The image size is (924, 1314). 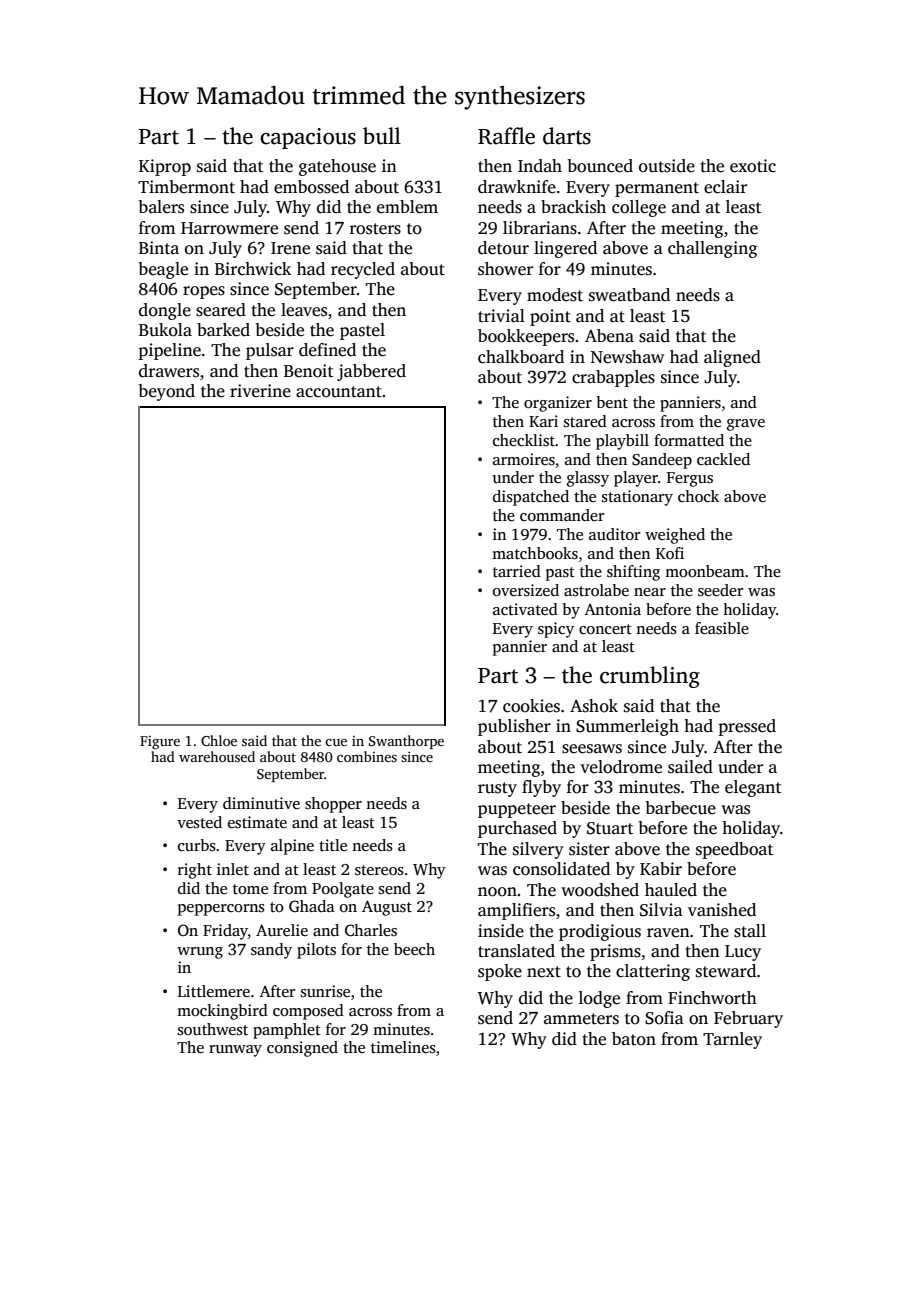 What do you see at coordinates (312, 906) in the screenshot?
I see `Ghada` at bounding box center [312, 906].
